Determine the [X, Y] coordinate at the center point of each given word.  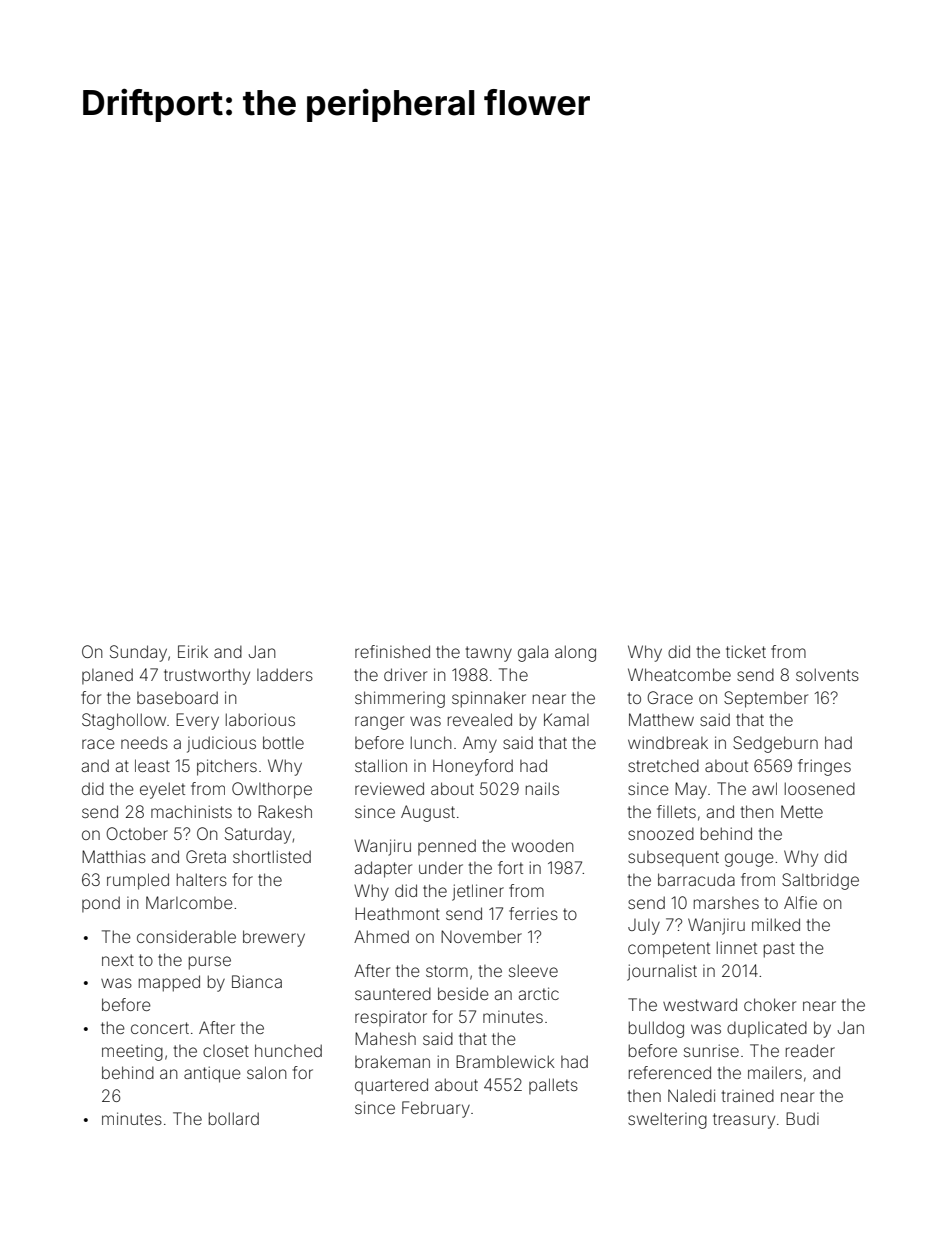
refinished [392, 651]
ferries [533, 913]
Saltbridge [820, 881]
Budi [802, 1118]
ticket [746, 651]
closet [226, 1051]
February [436, 1109]
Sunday [138, 653]
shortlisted [272, 856]
